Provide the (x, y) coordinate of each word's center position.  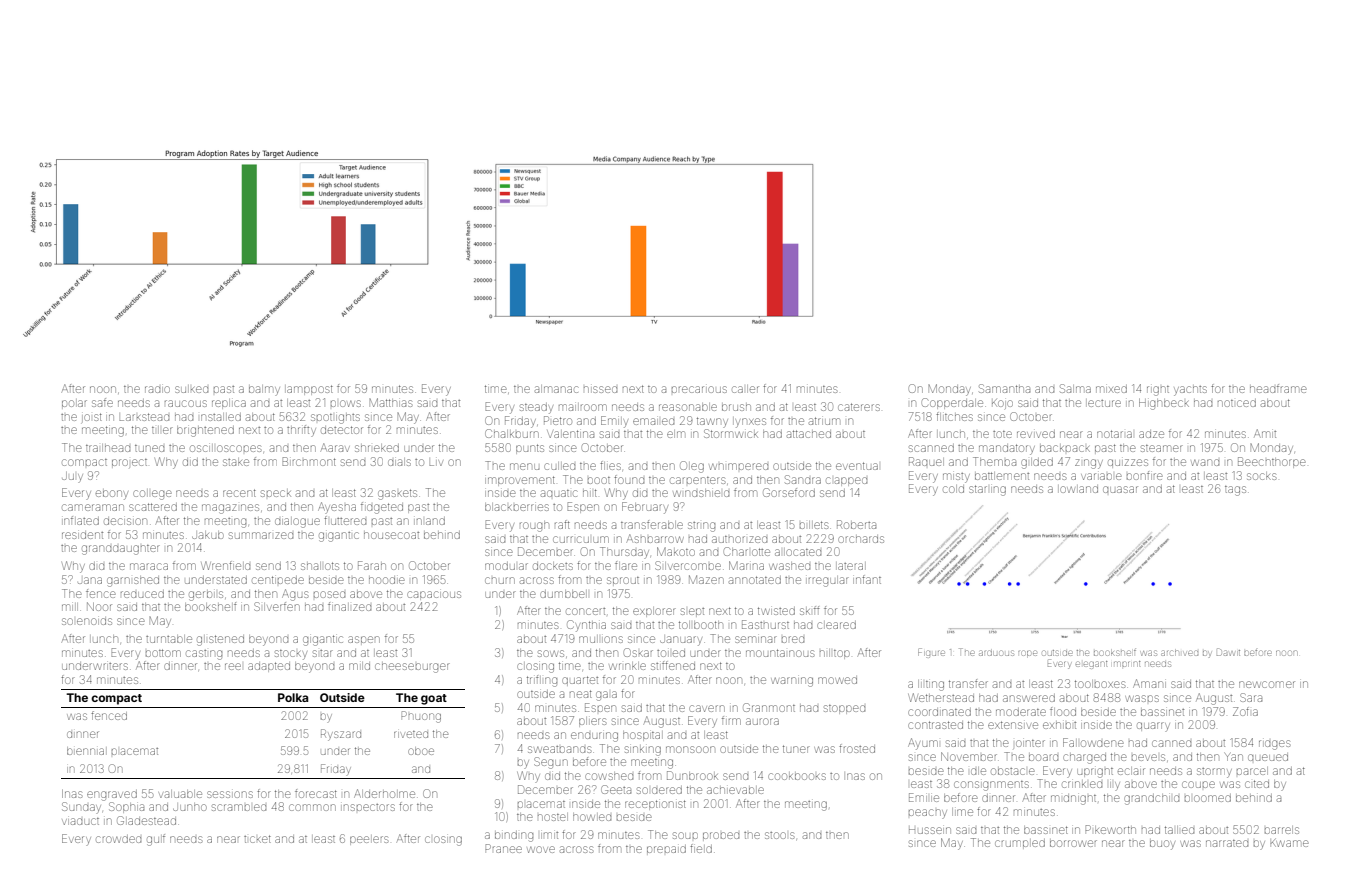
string (701, 527)
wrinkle (627, 666)
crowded (118, 839)
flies (610, 465)
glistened (220, 640)
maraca (149, 566)
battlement (1002, 476)
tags (1235, 491)
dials (399, 462)
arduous (996, 653)
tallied (1179, 830)
